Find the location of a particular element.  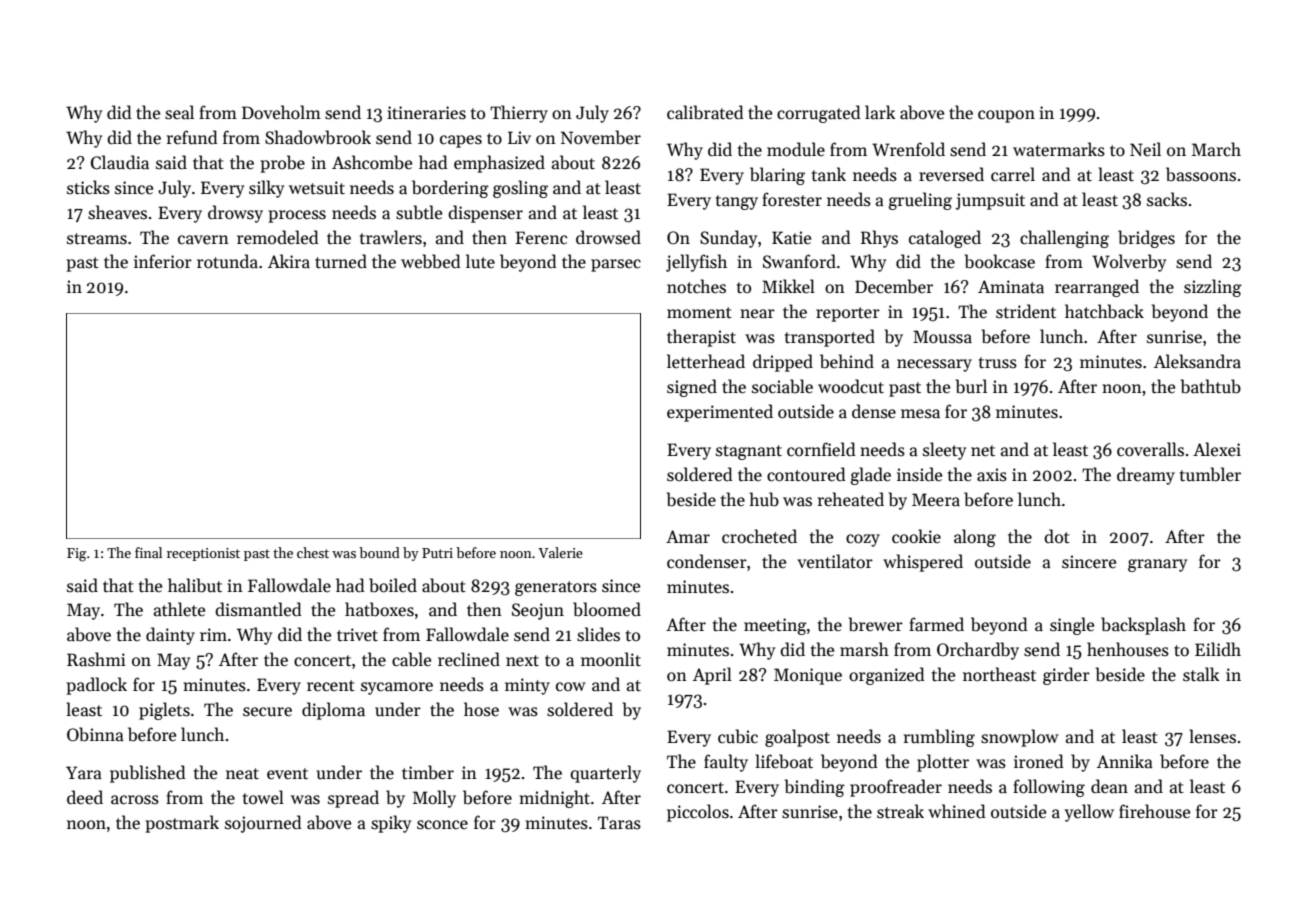

bathtub is located at coordinates (1211, 386).
